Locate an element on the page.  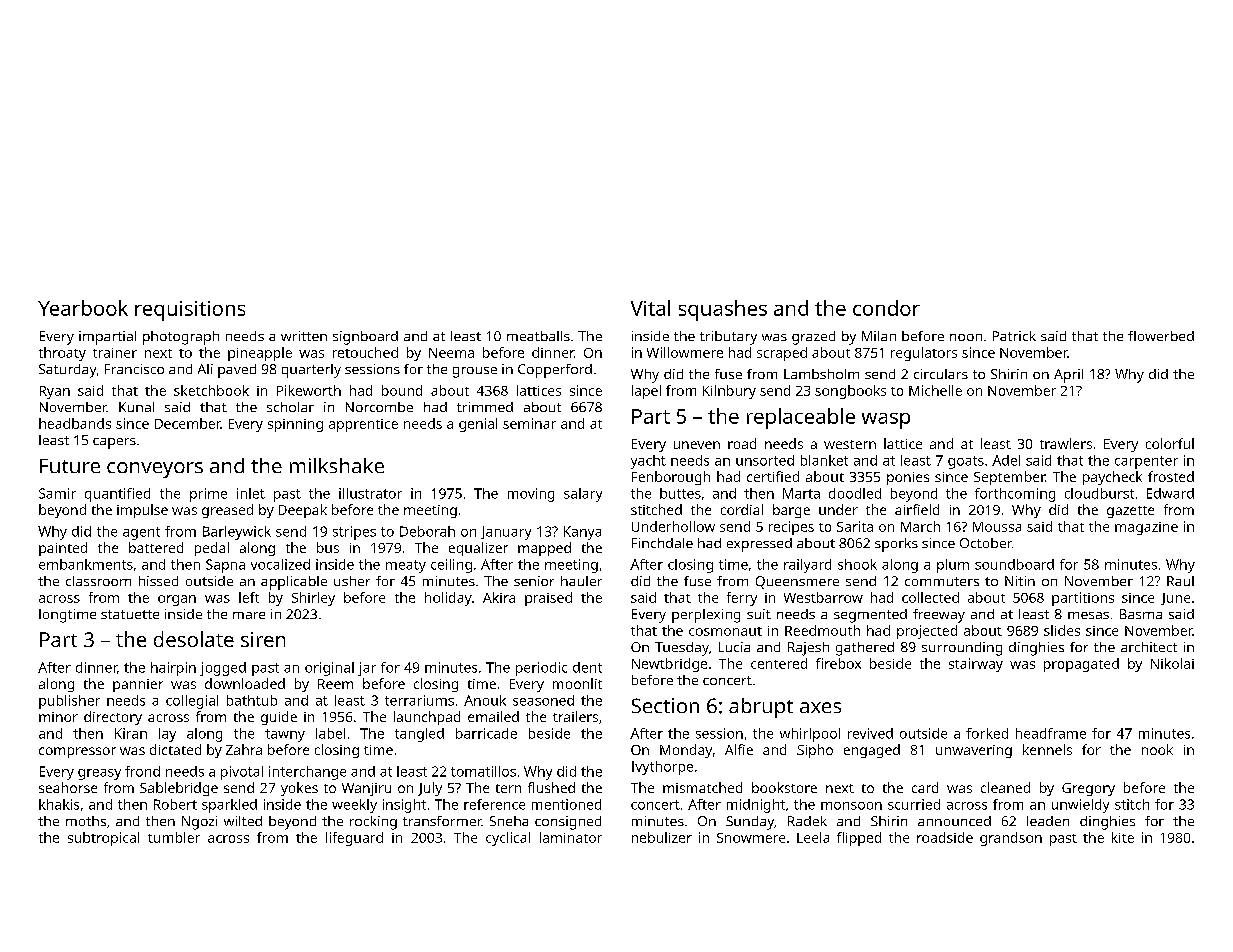
cyclical is located at coordinates (508, 839).
